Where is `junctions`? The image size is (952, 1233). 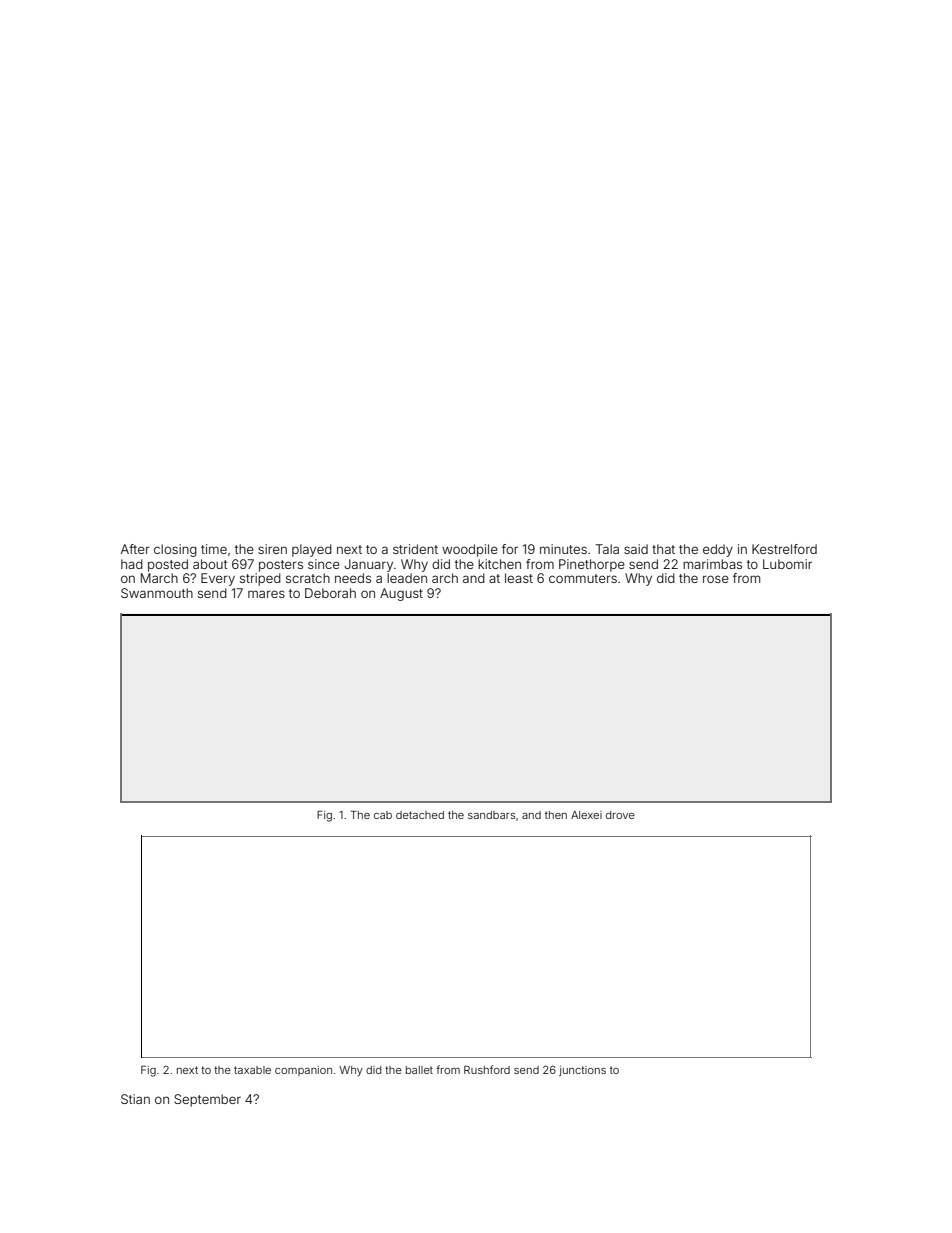
junctions is located at coordinates (582, 1071).
